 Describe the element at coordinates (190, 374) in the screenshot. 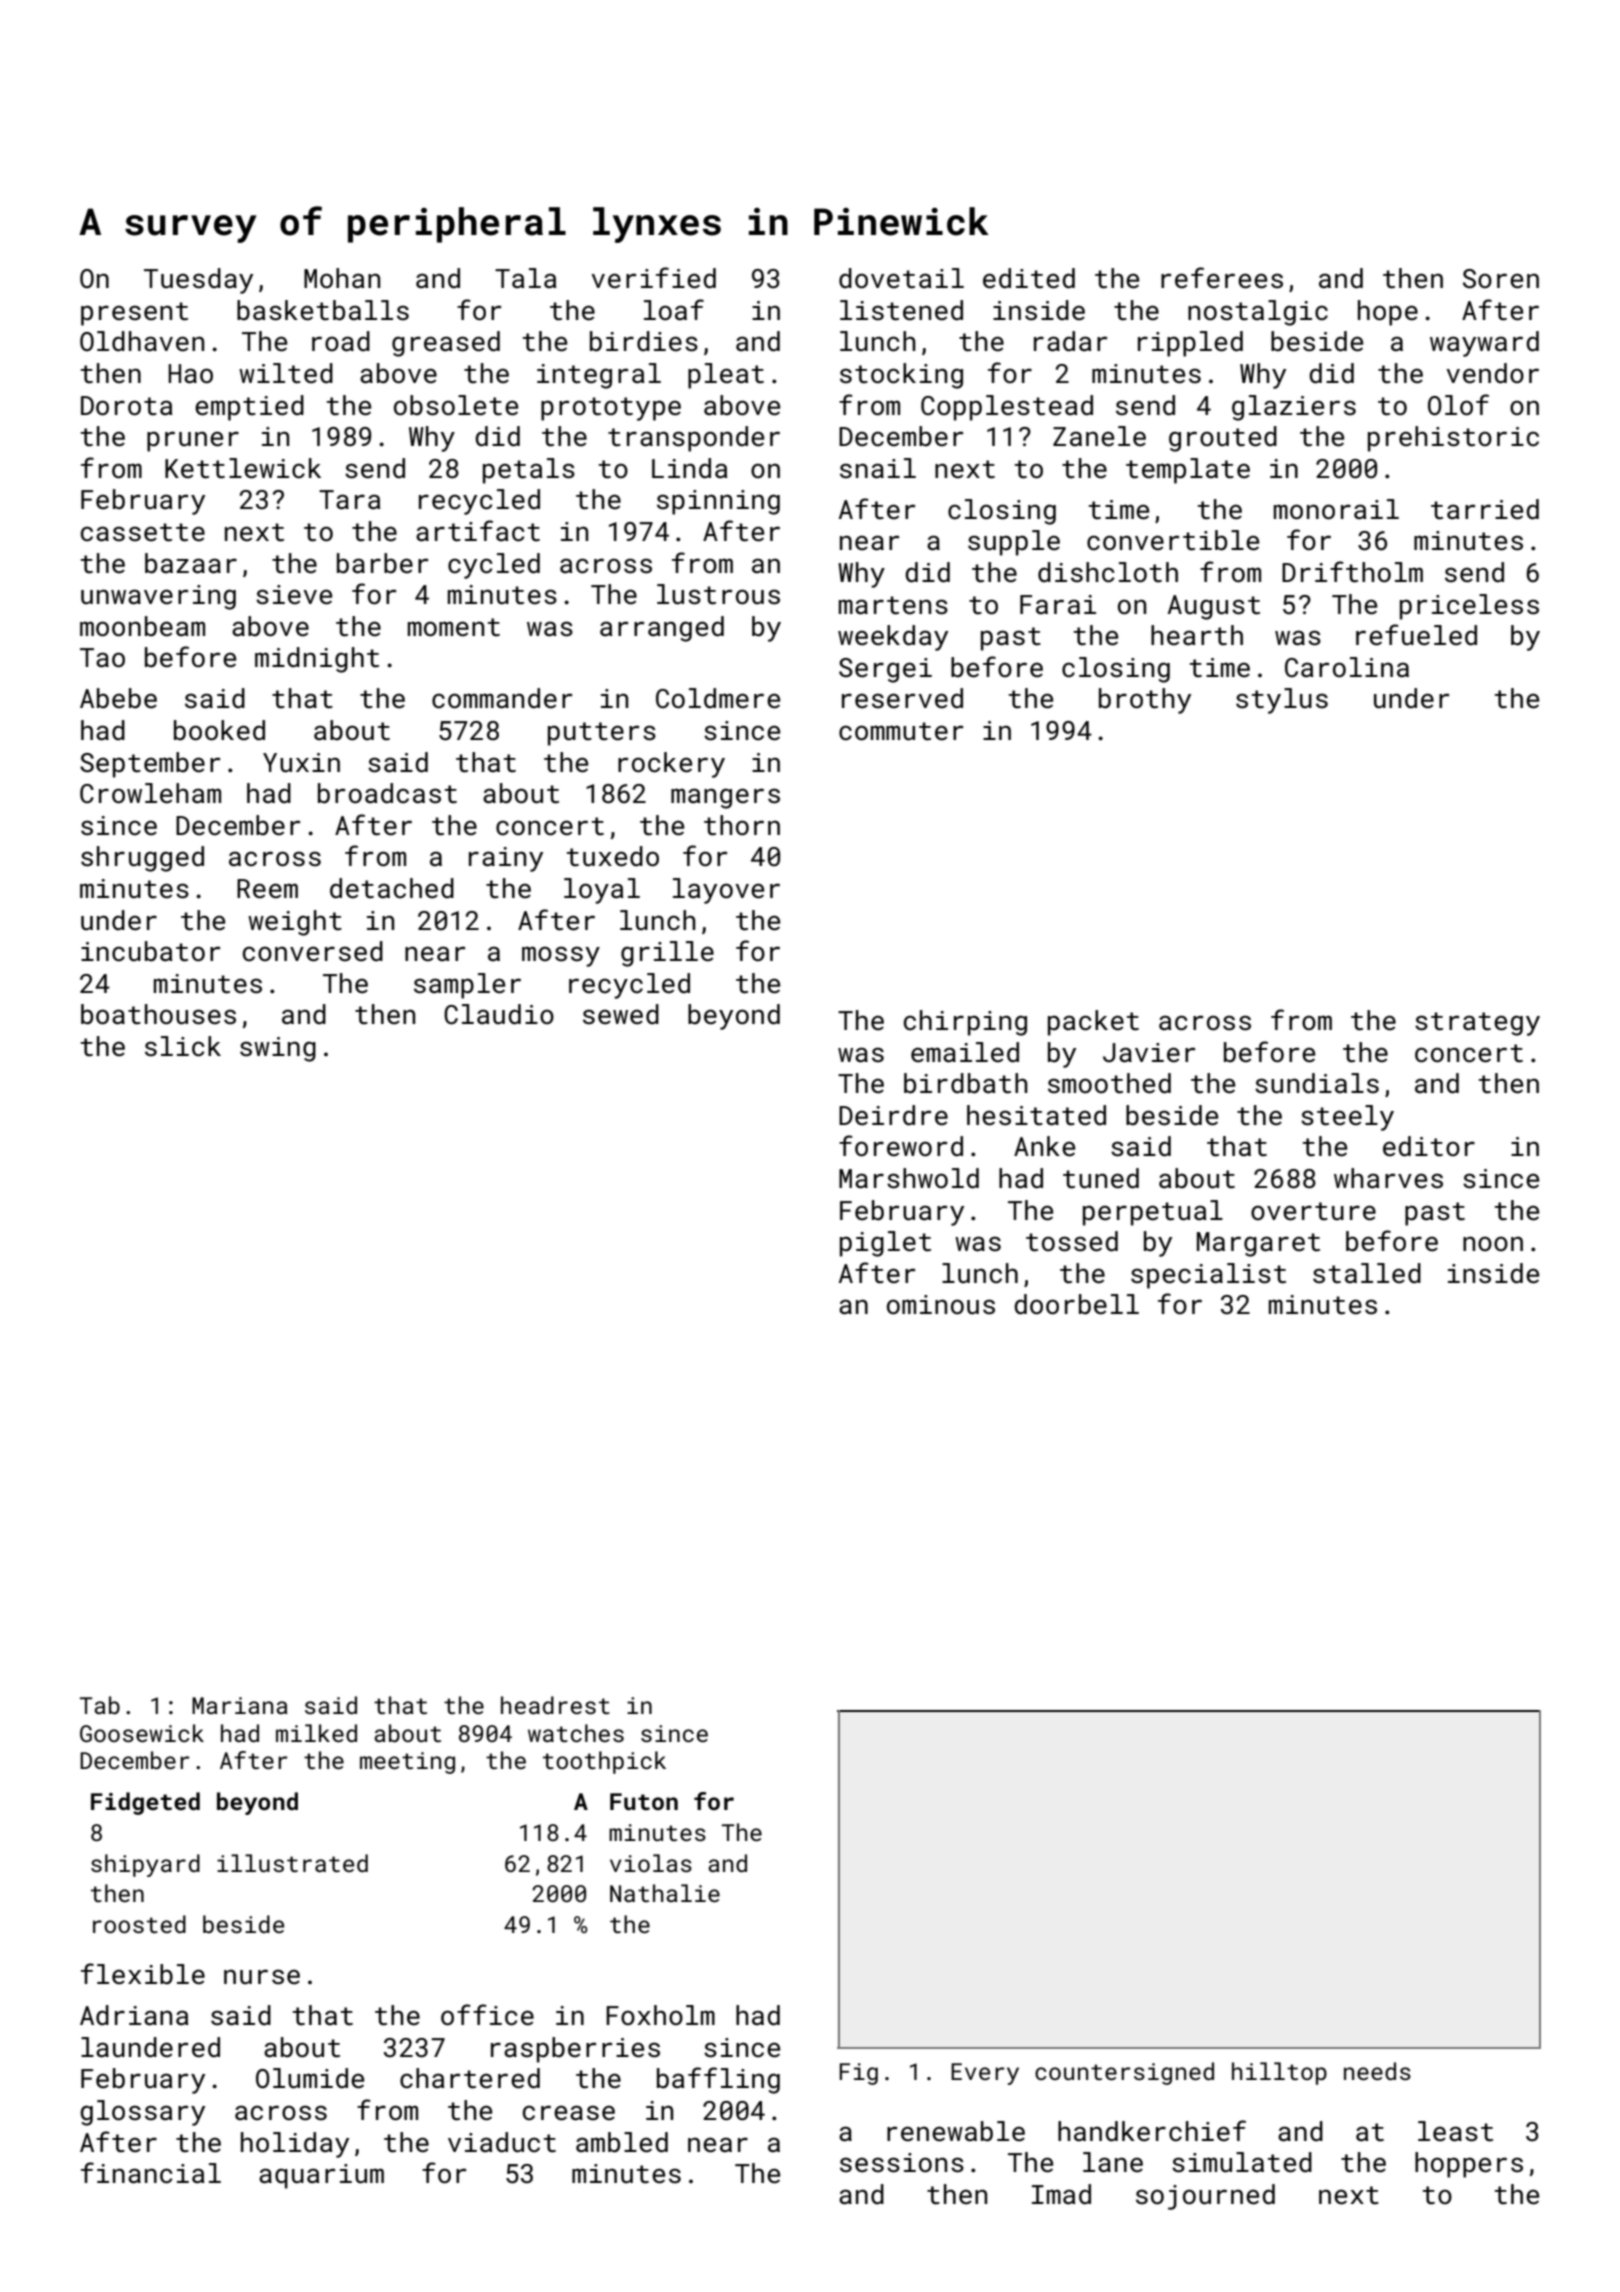

I see `Hao` at that location.
